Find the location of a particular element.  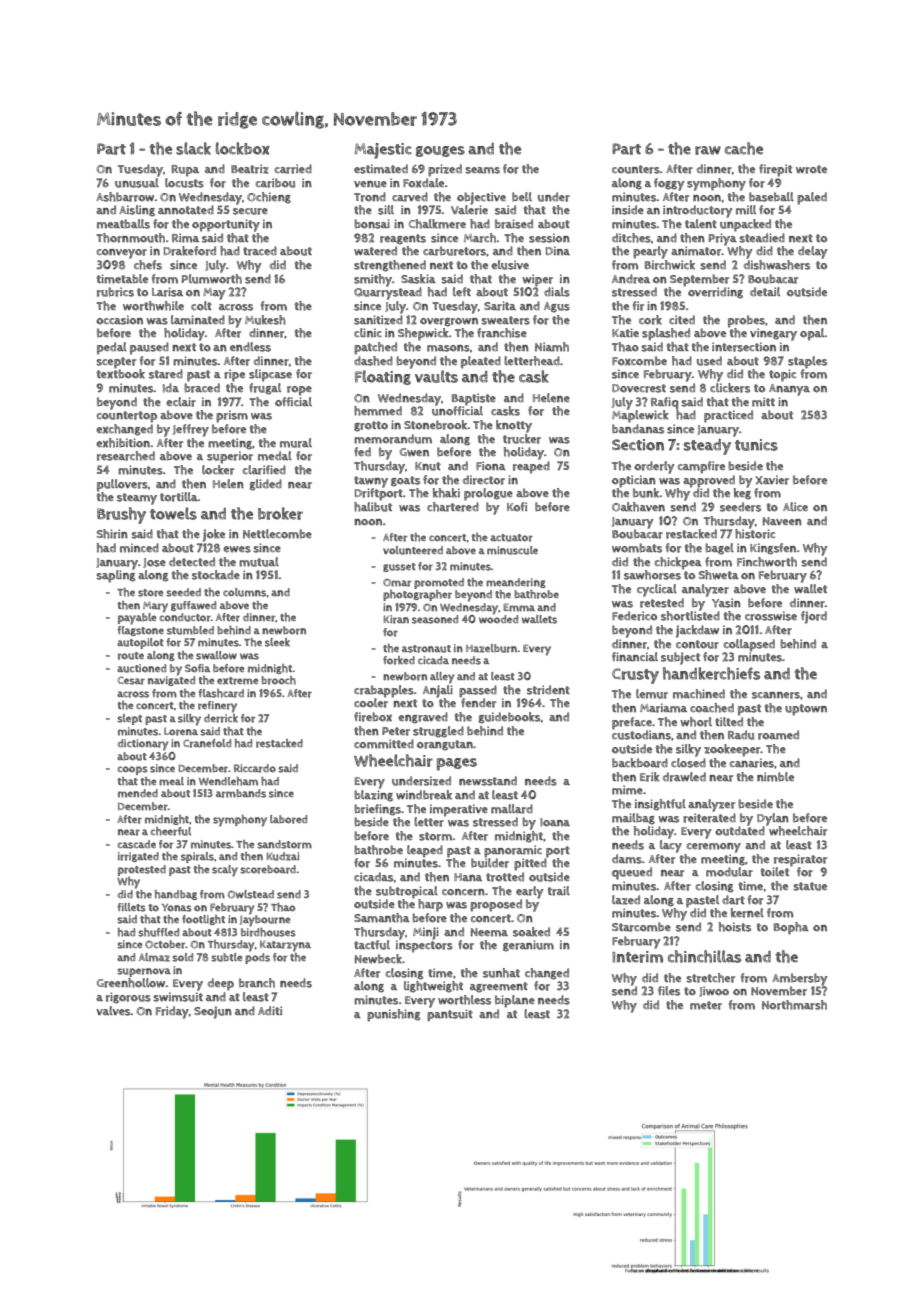

lockbox is located at coordinates (243, 148).
